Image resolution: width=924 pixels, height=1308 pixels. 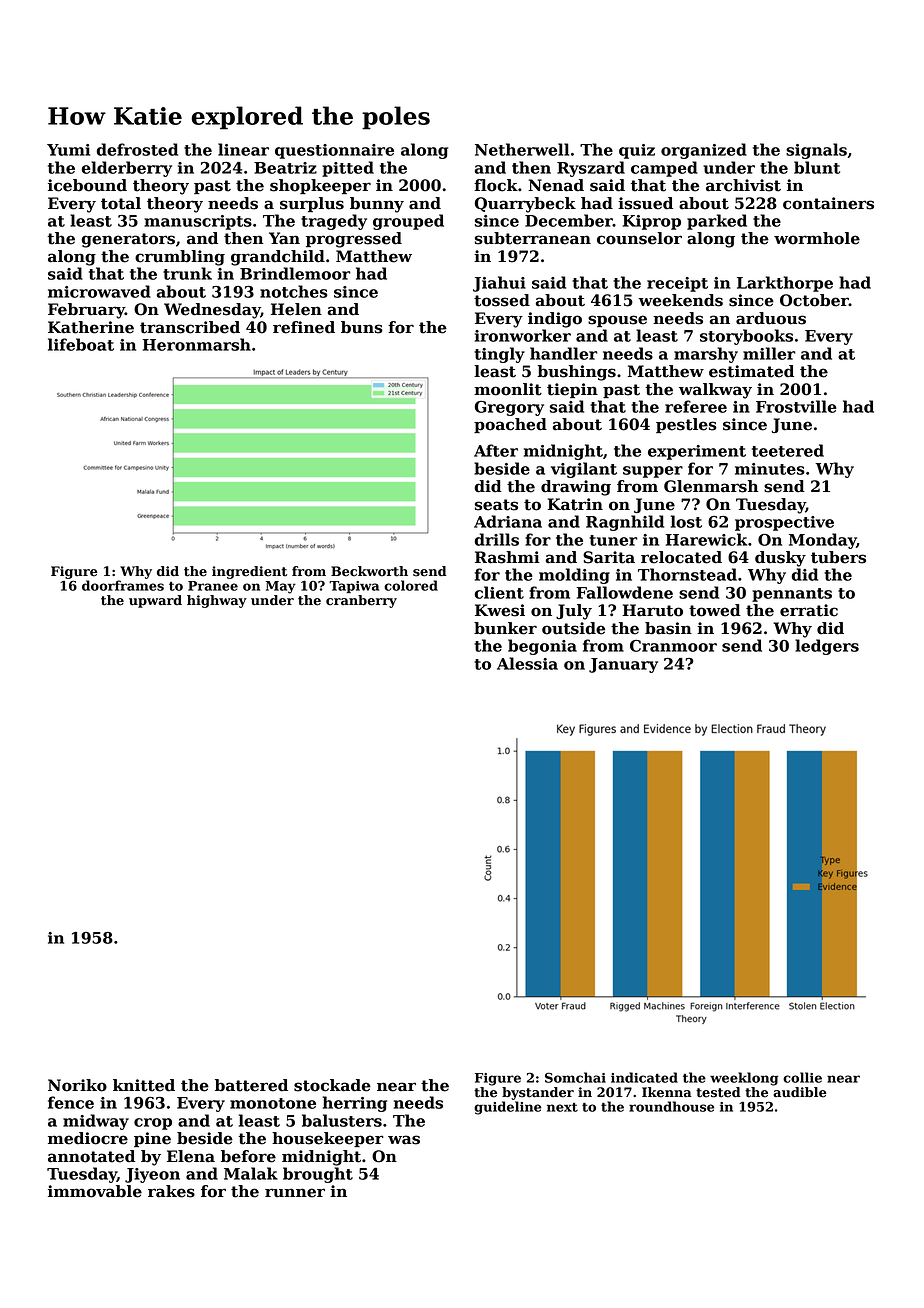 What do you see at coordinates (500, 610) in the screenshot?
I see `Kwesi` at bounding box center [500, 610].
